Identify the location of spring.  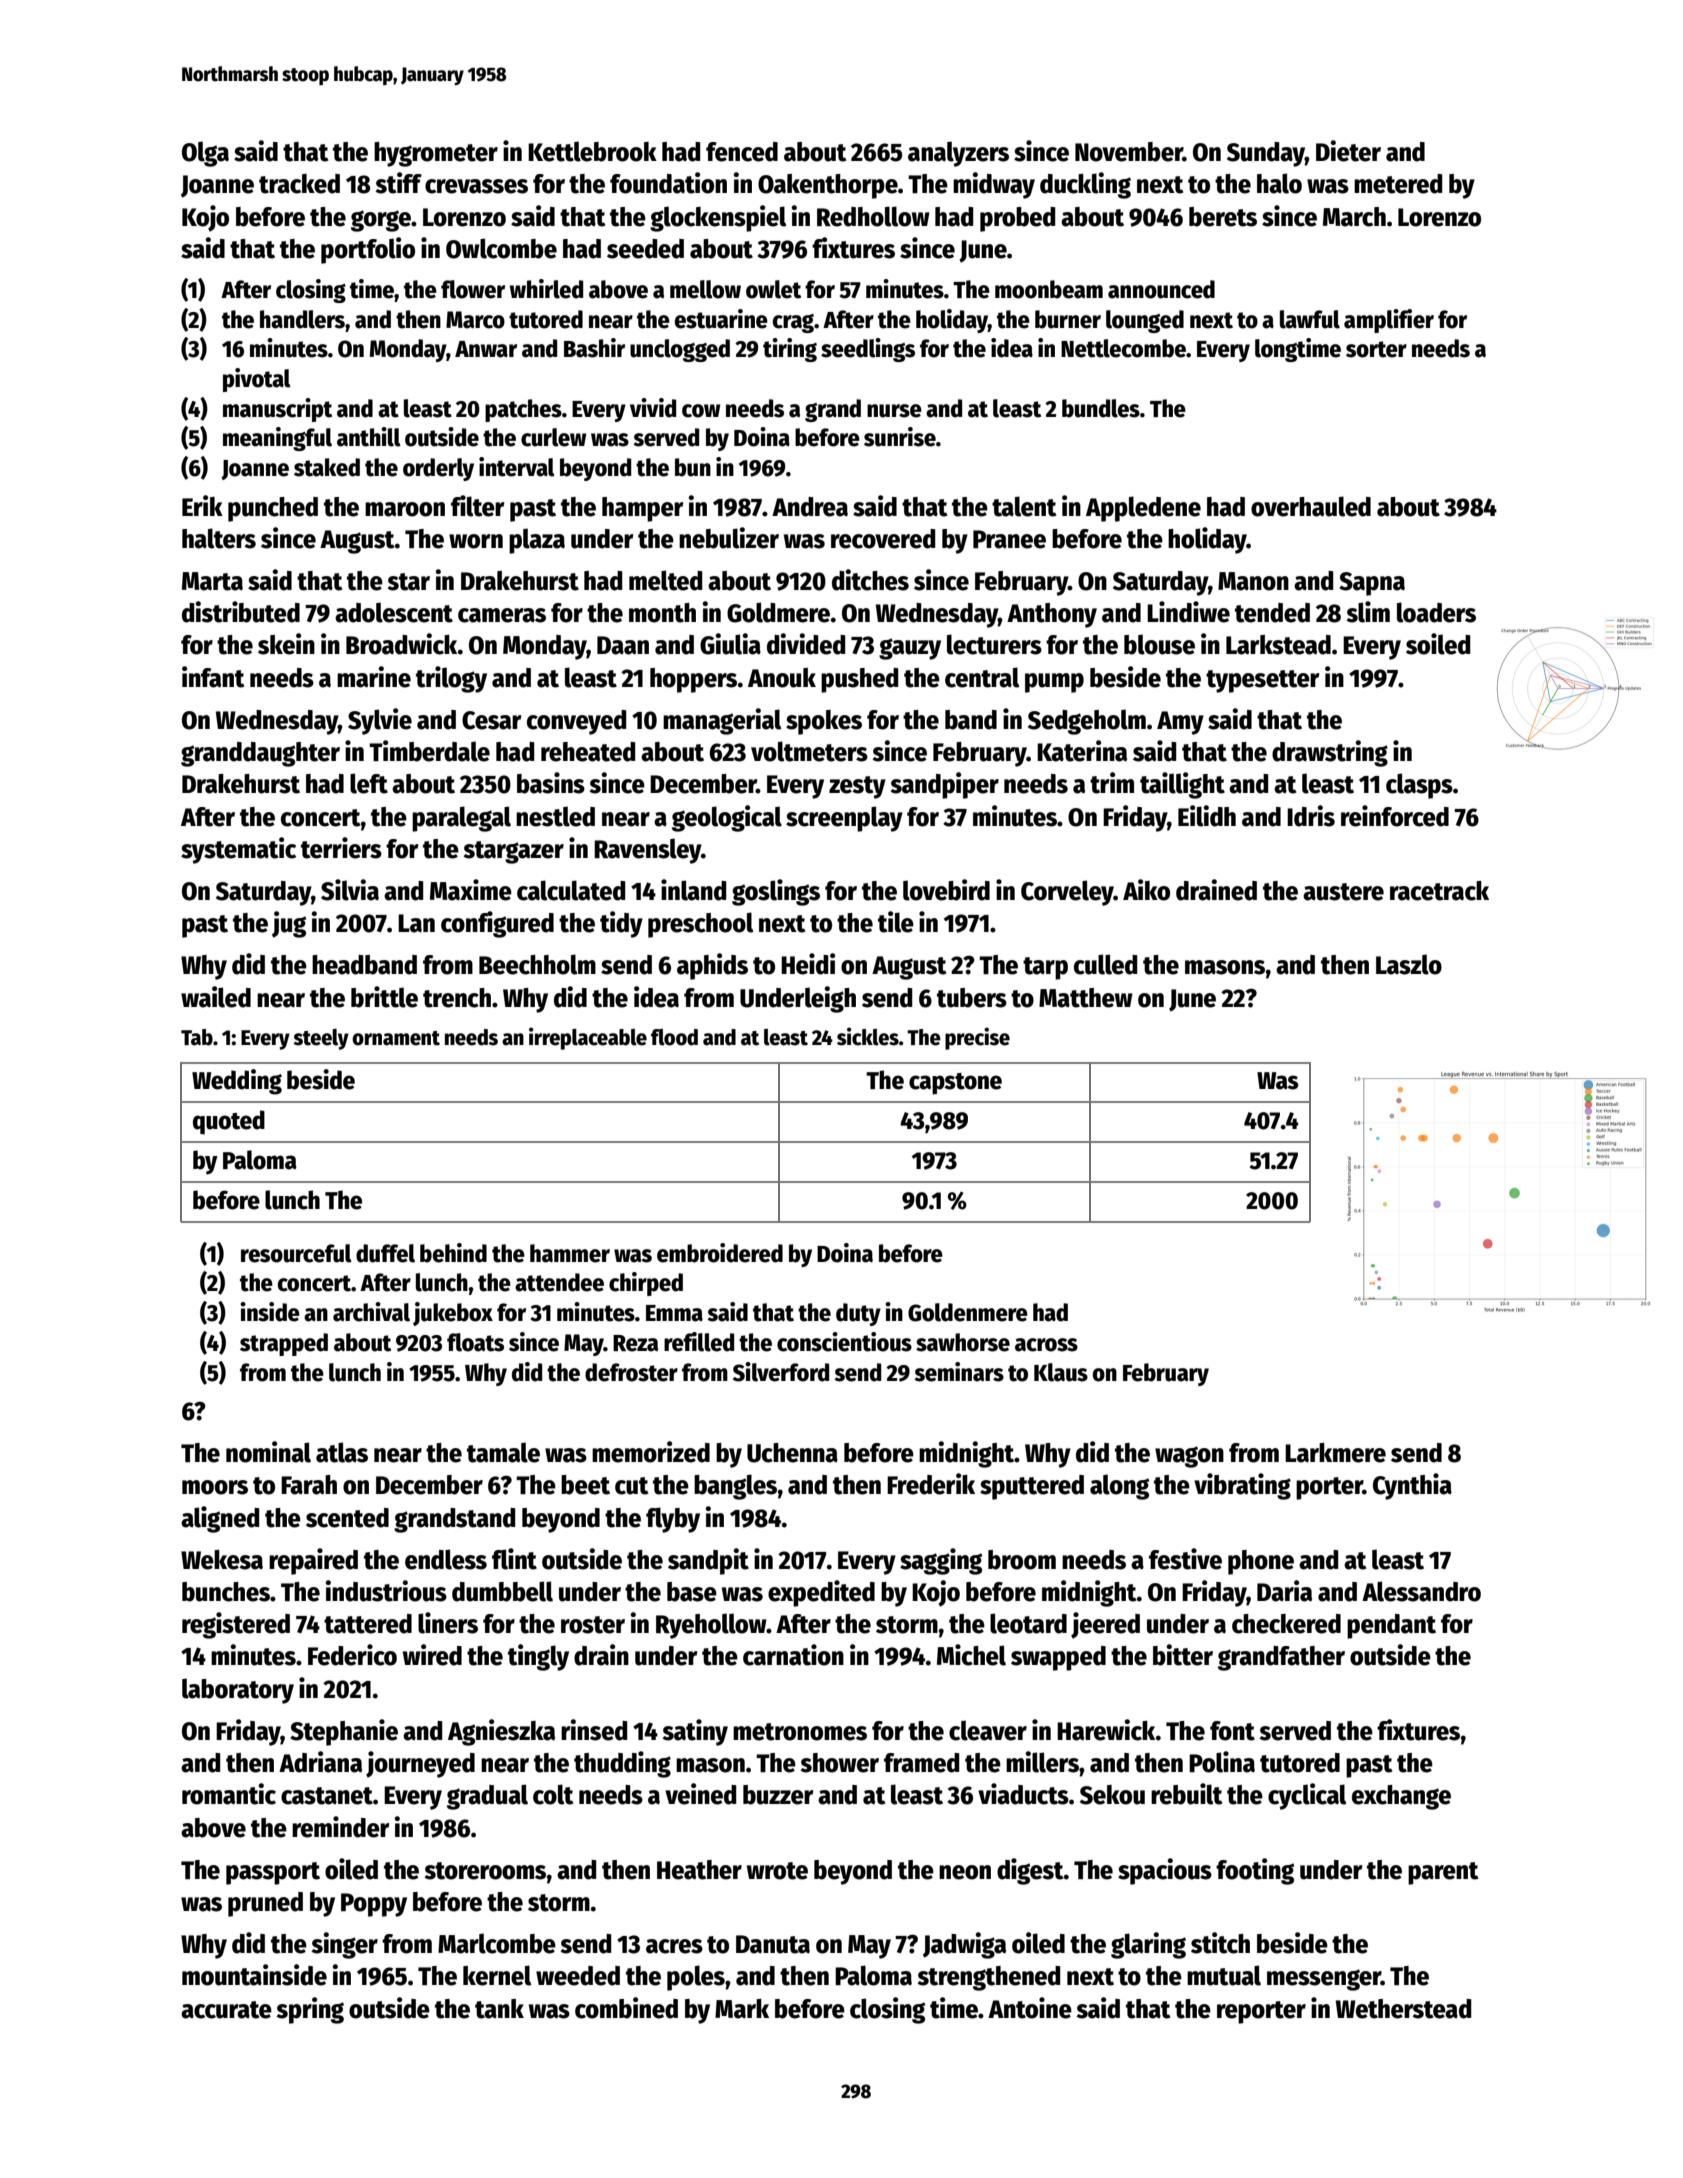
(310, 2010).
